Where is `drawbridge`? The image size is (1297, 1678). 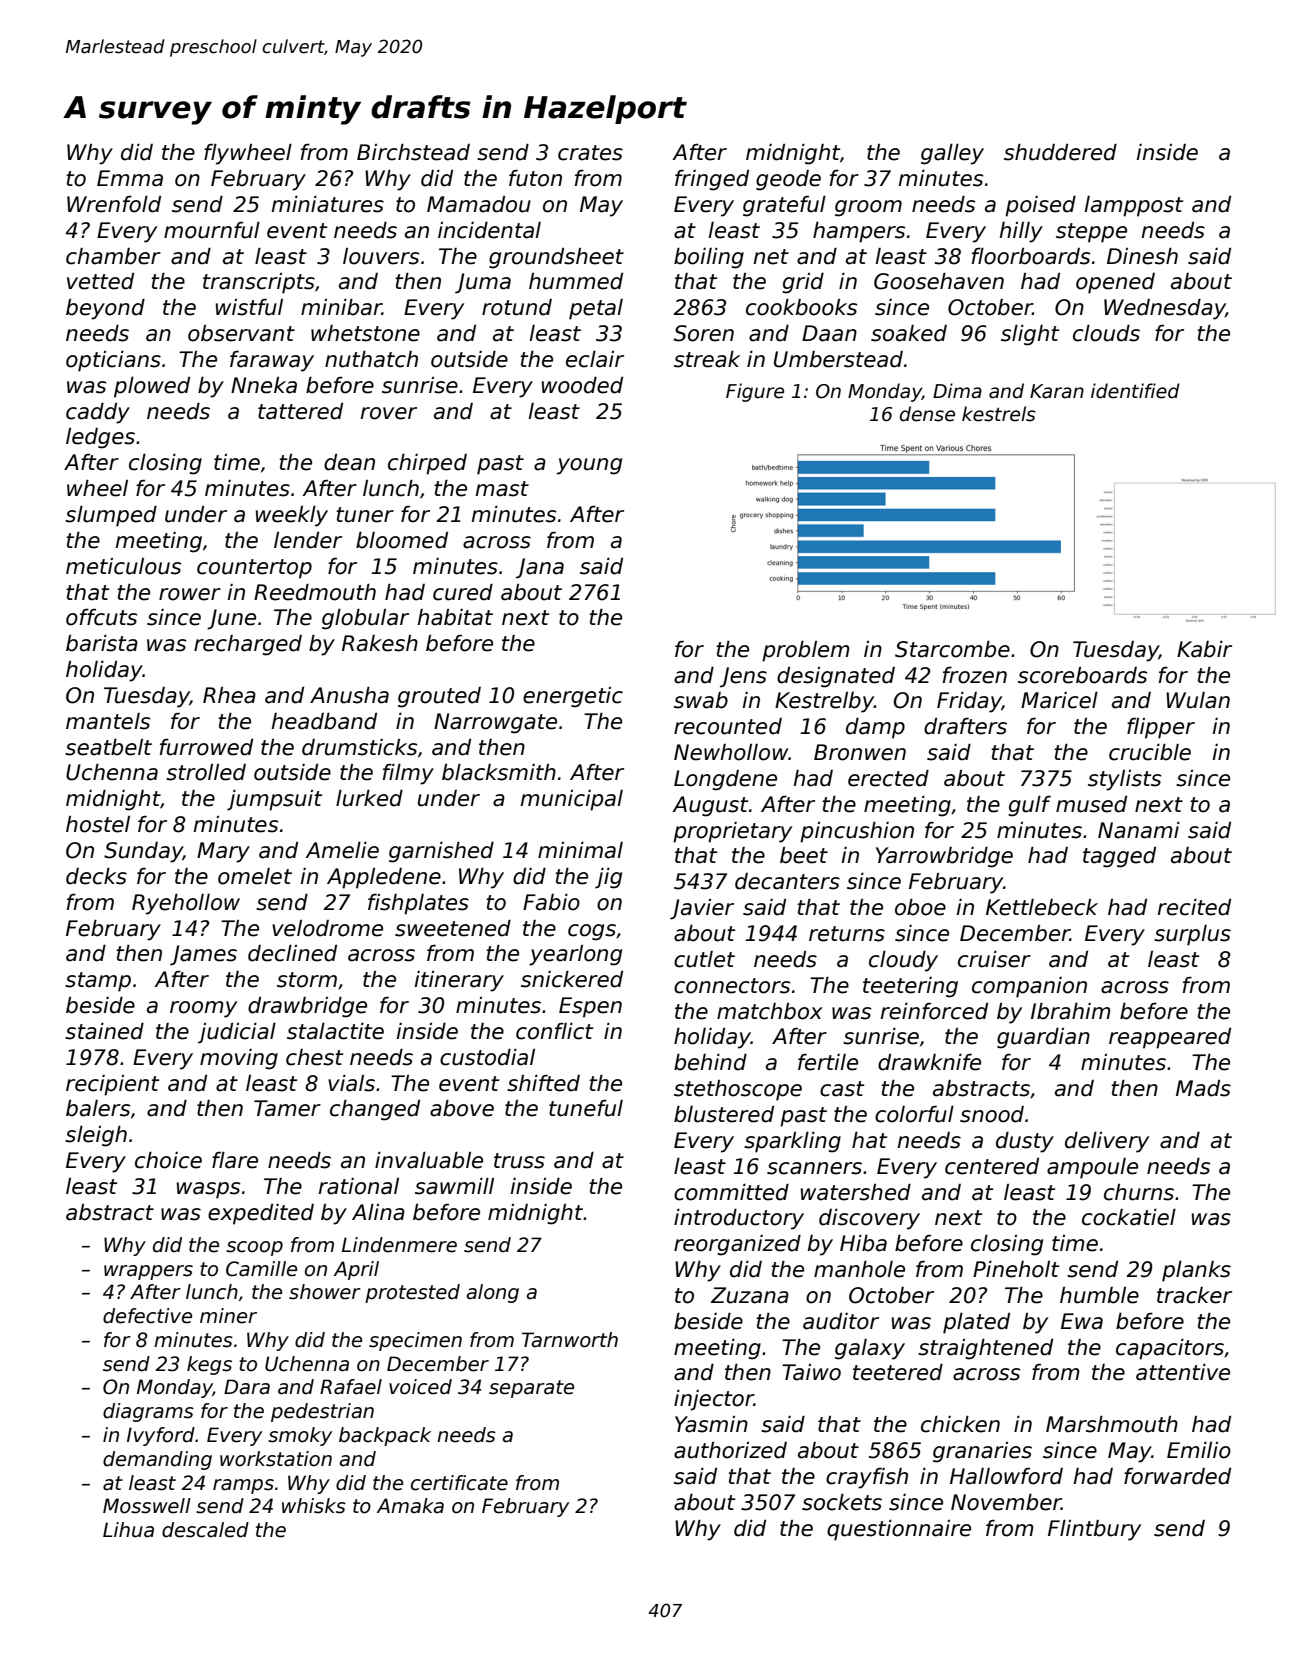
drawbridge is located at coordinates (307, 1007).
